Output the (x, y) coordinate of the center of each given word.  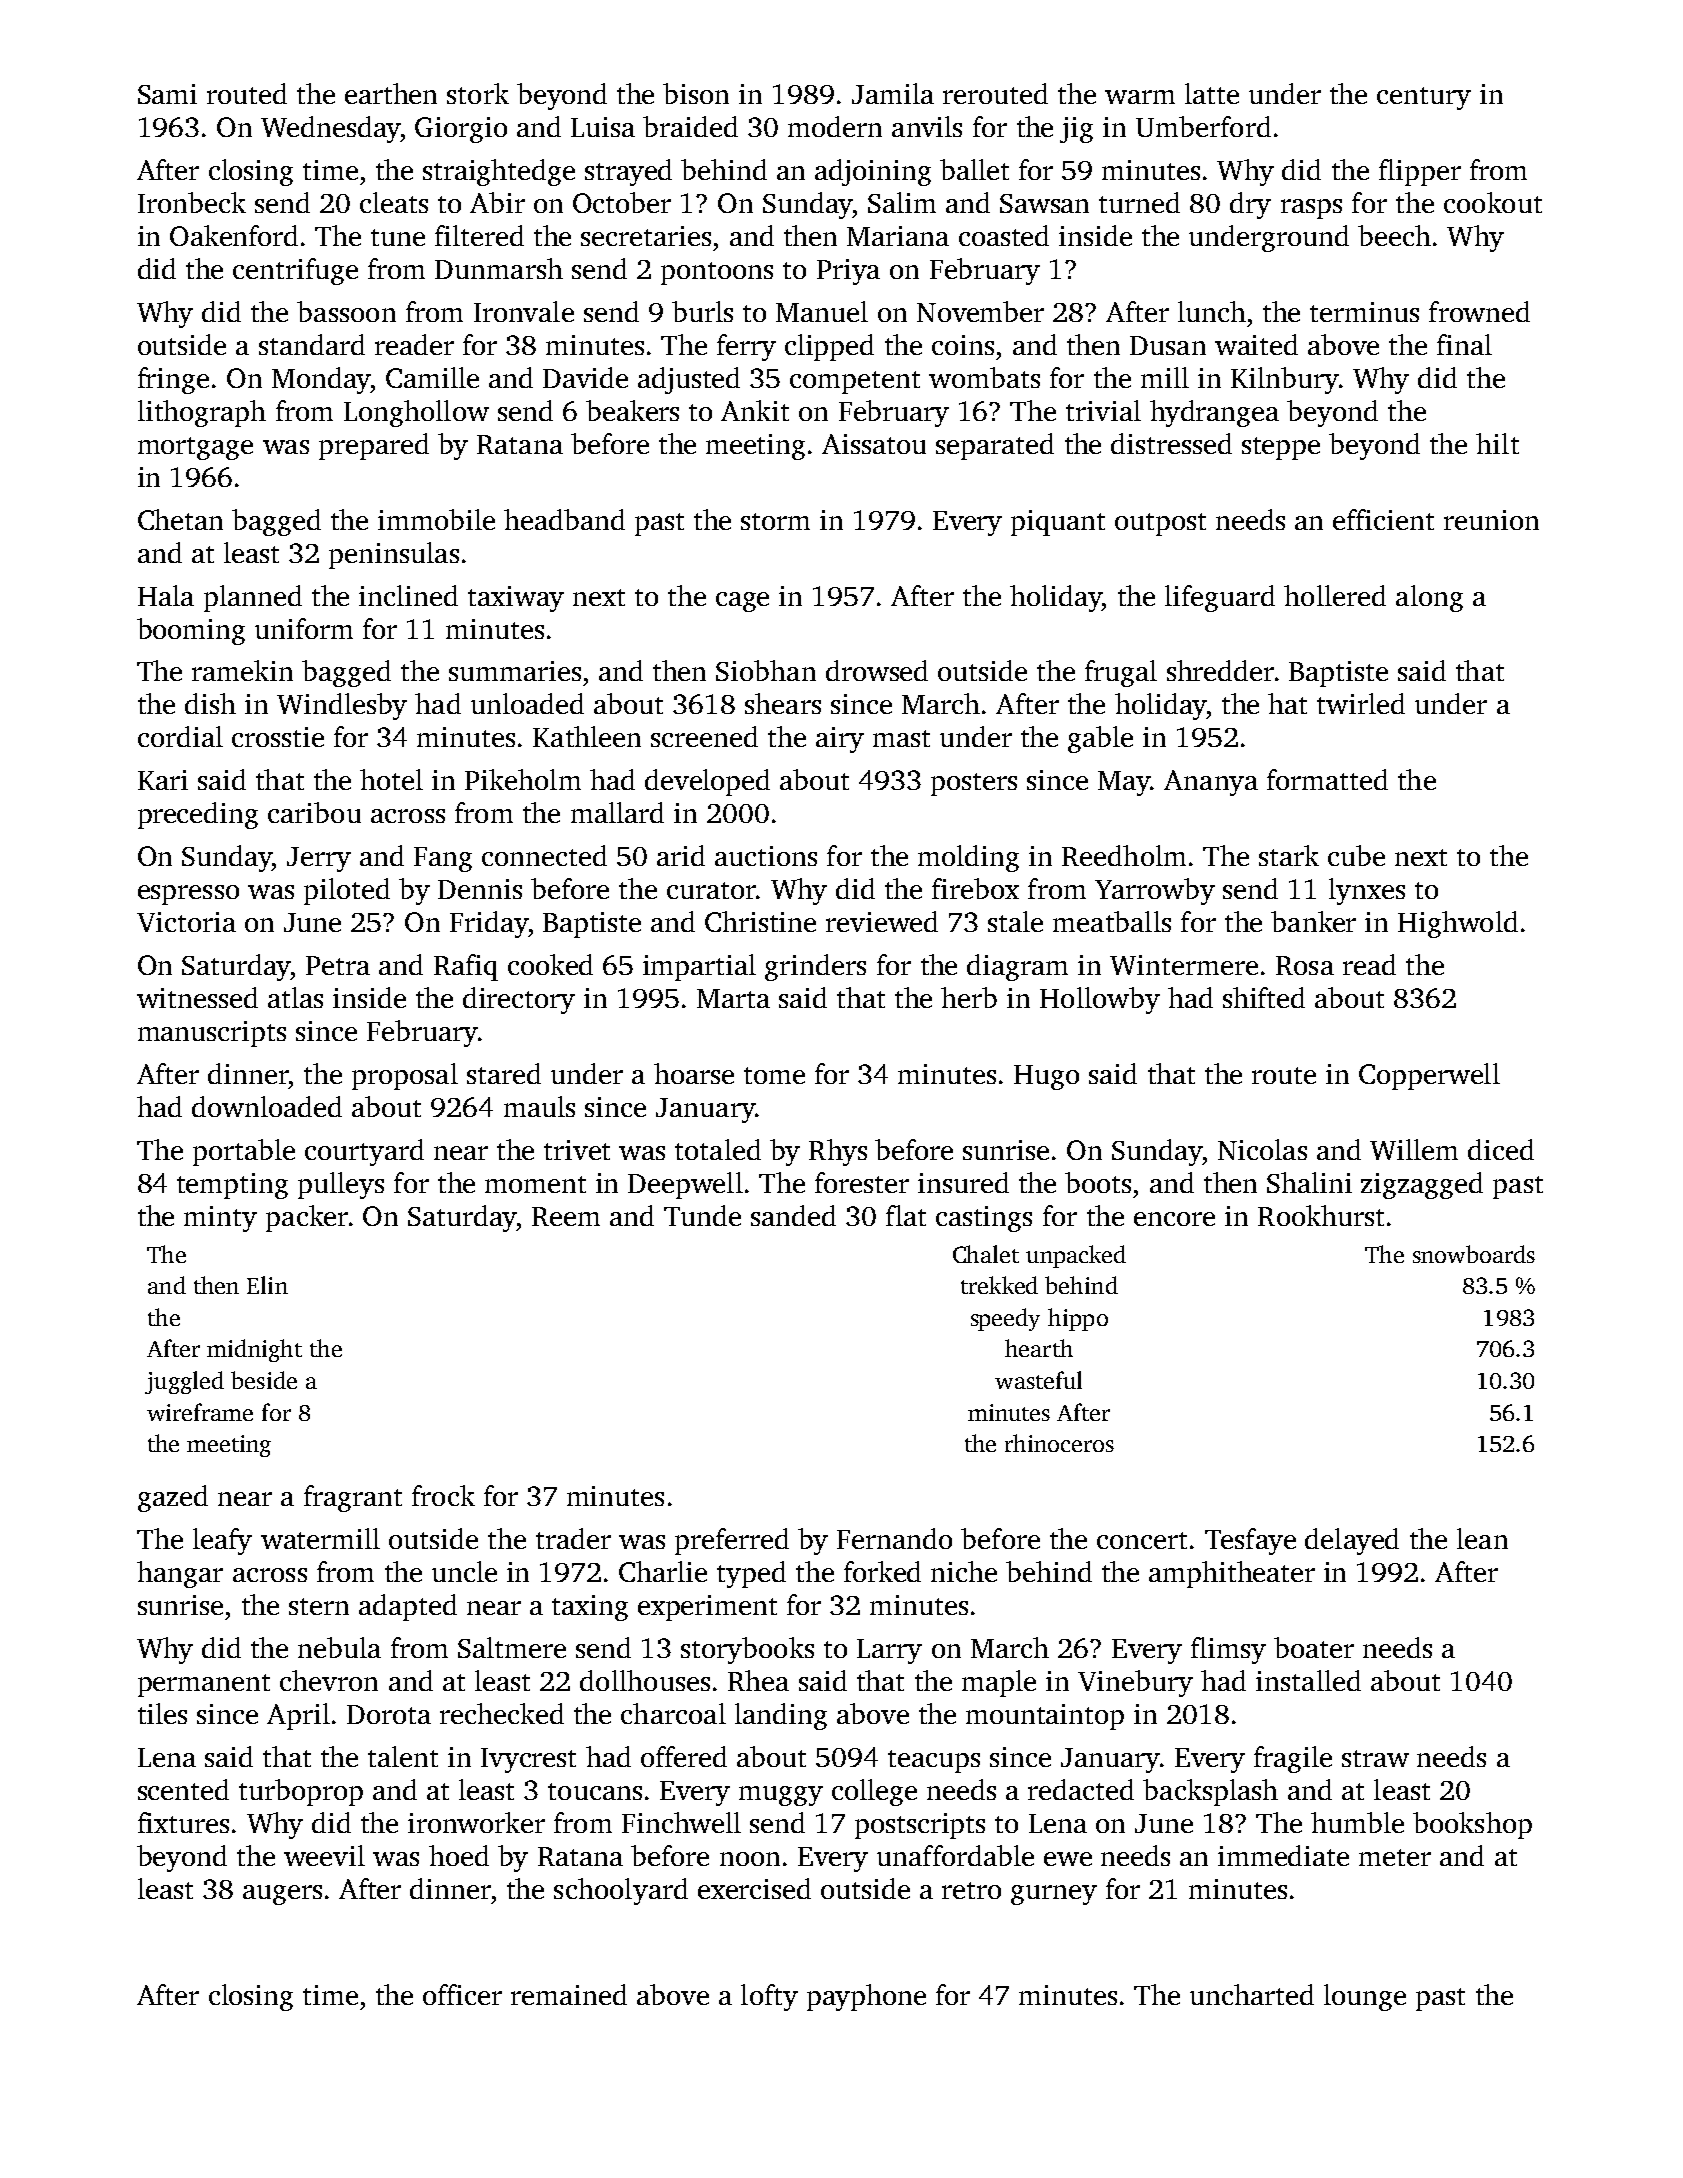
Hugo (1046, 1077)
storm (775, 521)
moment (535, 1184)
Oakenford (234, 235)
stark (1289, 855)
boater (1314, 1647)
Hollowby (1100, 1000)
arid (681, 855)
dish (210, 703)
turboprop (301, 1792)
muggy (781, 1796)
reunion (1491, 520)
